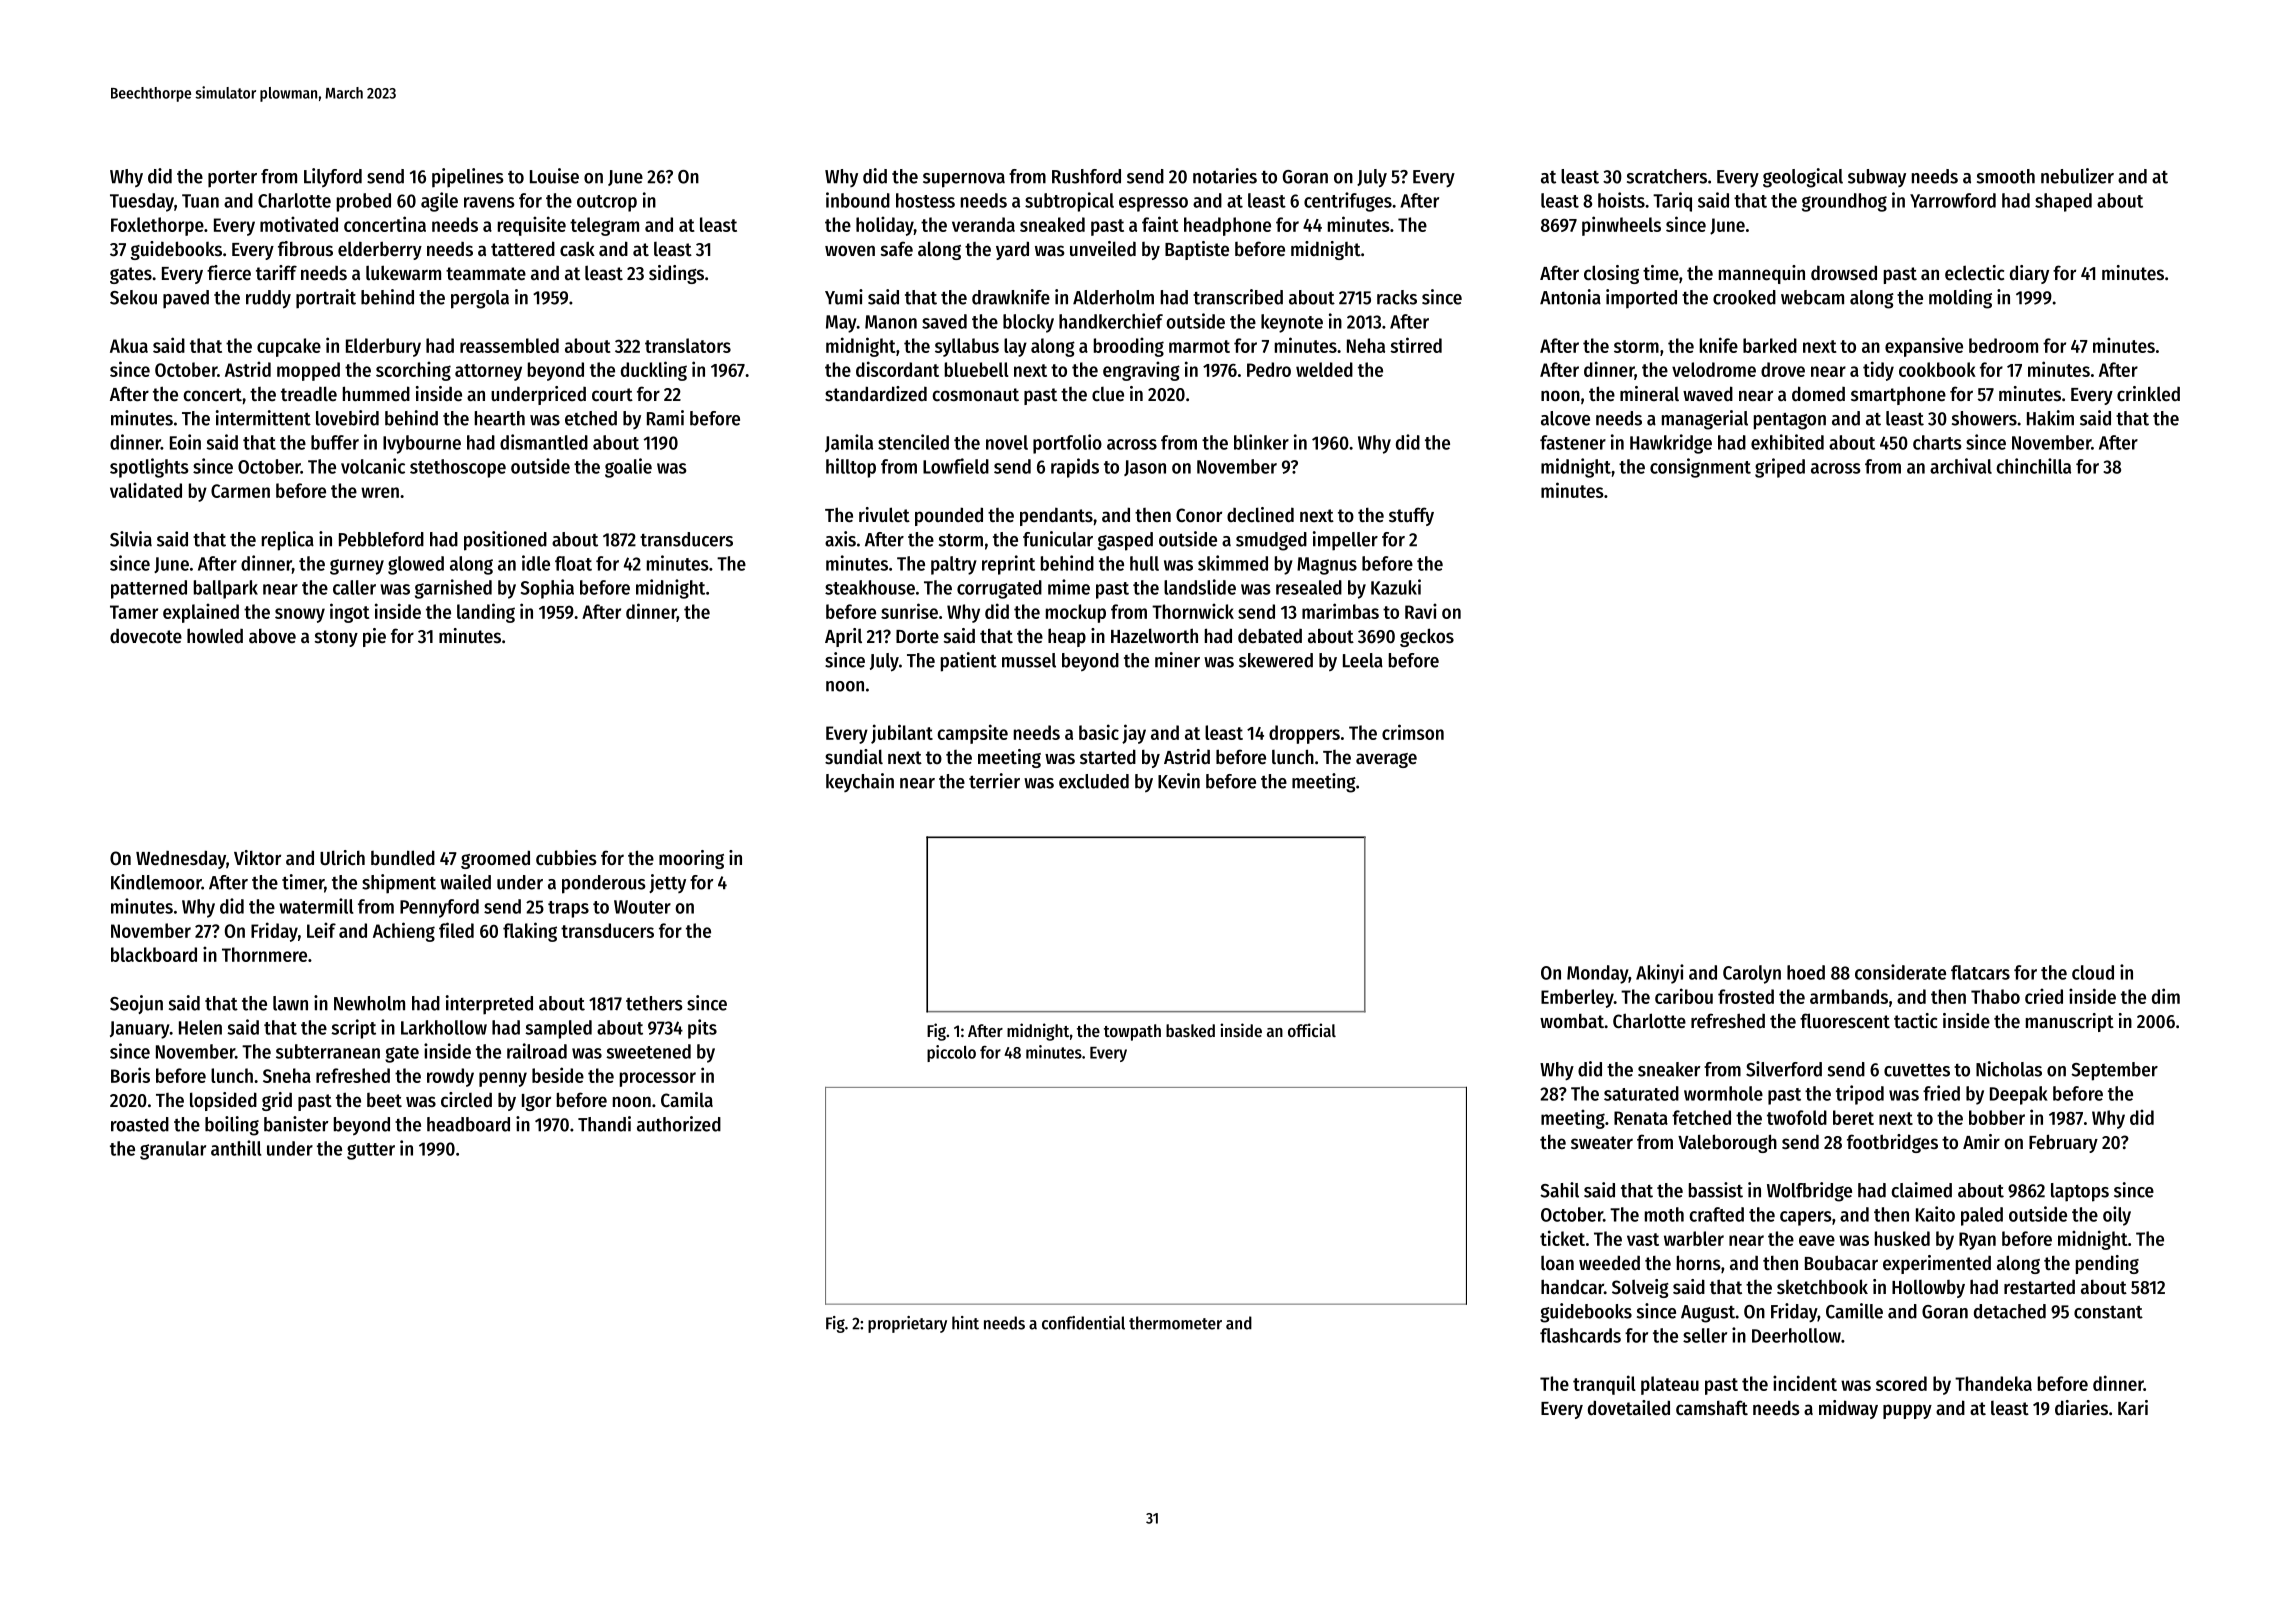 This screenshot has width=2292, height=1620. I want to click on granular, so click(173, 1150).
